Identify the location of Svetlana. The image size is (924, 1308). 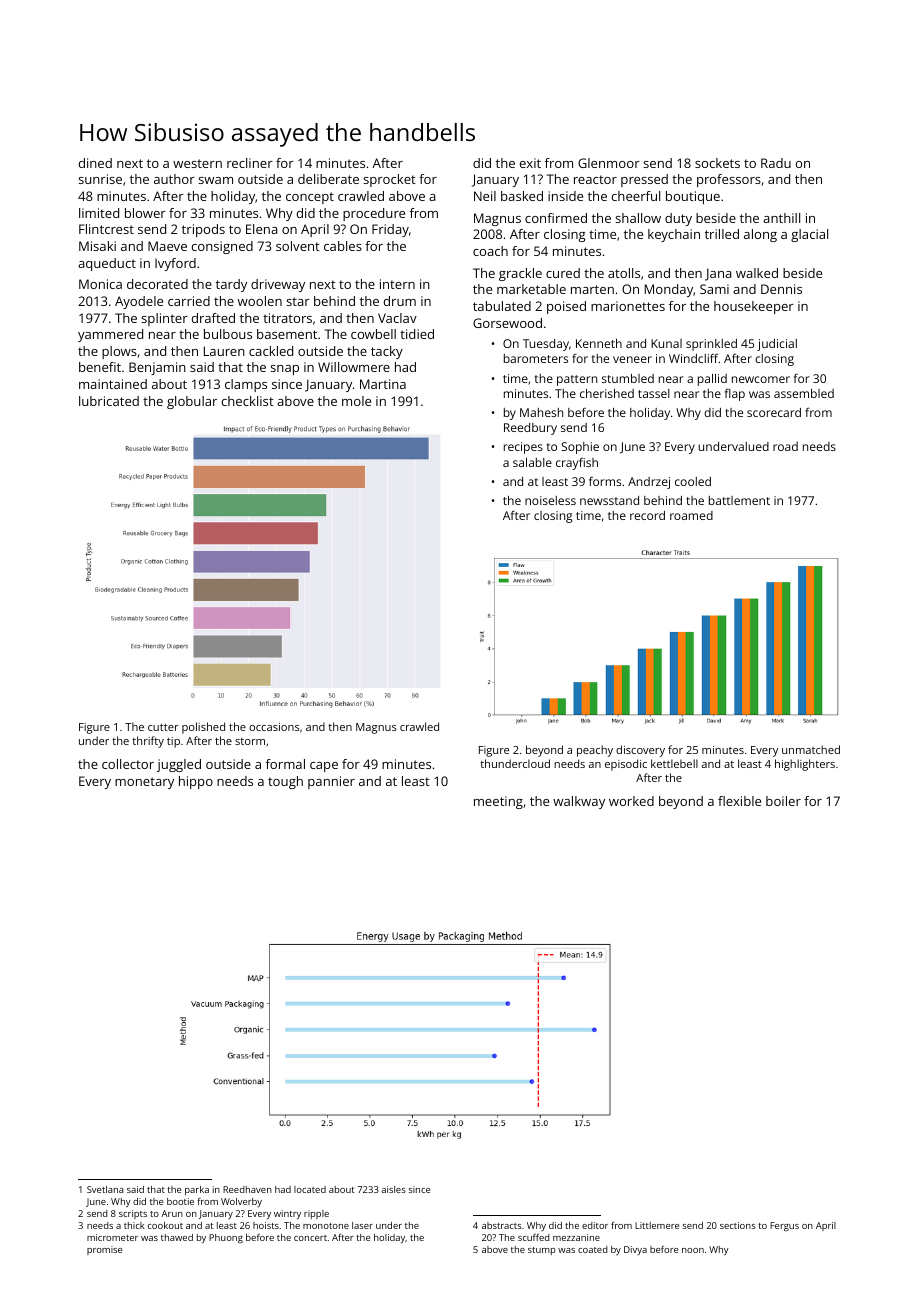
(105, 1189).
